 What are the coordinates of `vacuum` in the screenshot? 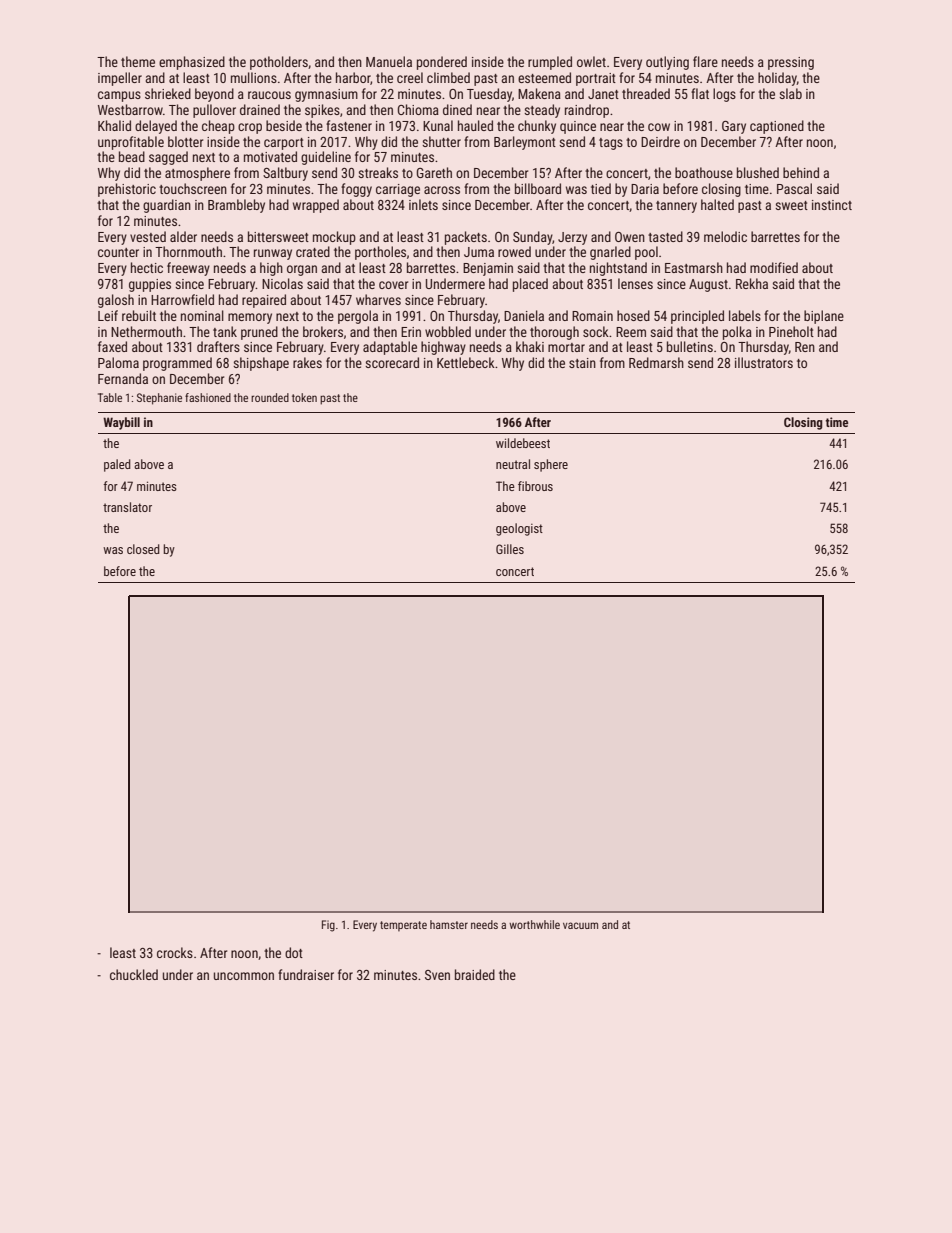 It's located at (580, 925).
